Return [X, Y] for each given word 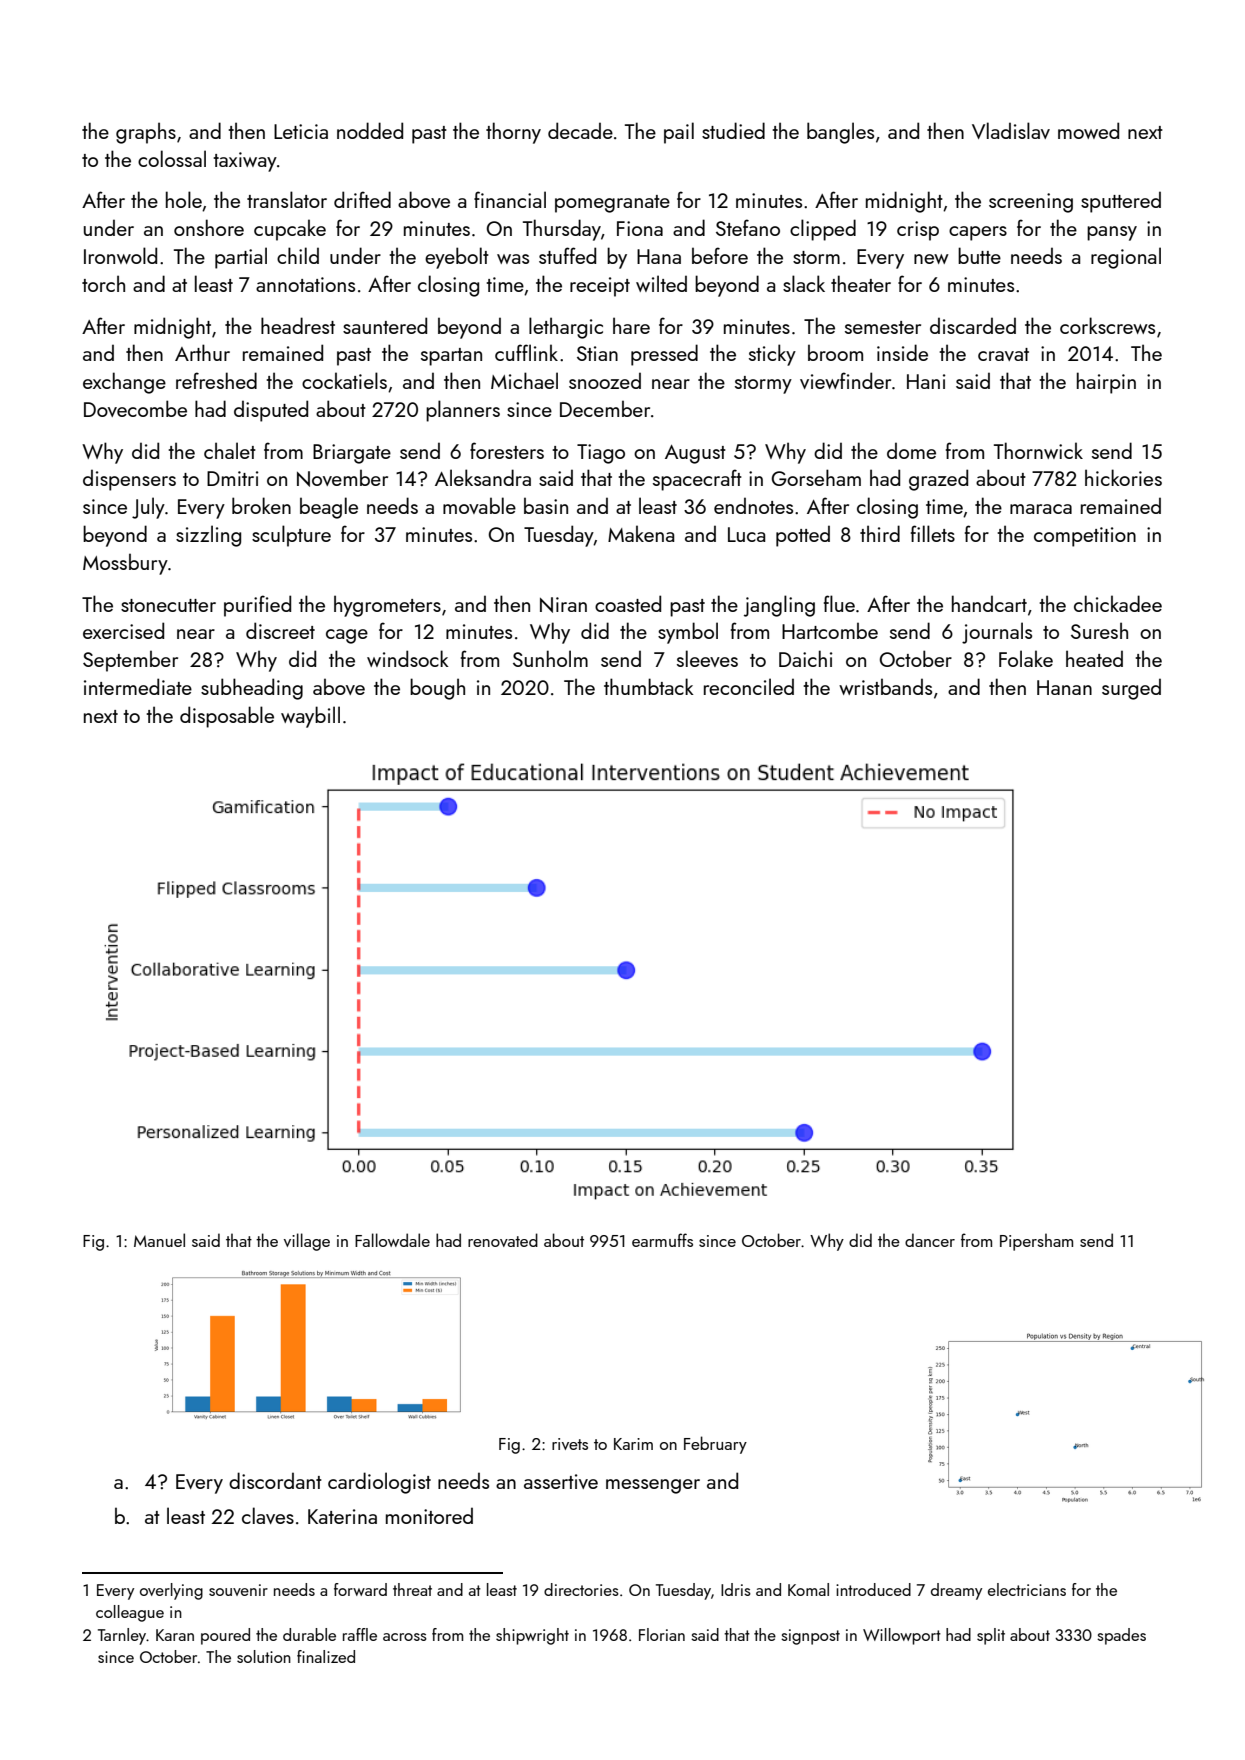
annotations [305, 284]
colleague [130, 1613]
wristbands [885, 686]
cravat [1003, 354]
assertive [561, 1481]
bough [437, 689]
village [307, 1242]
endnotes [753, 505]
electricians [1027, 1589]
